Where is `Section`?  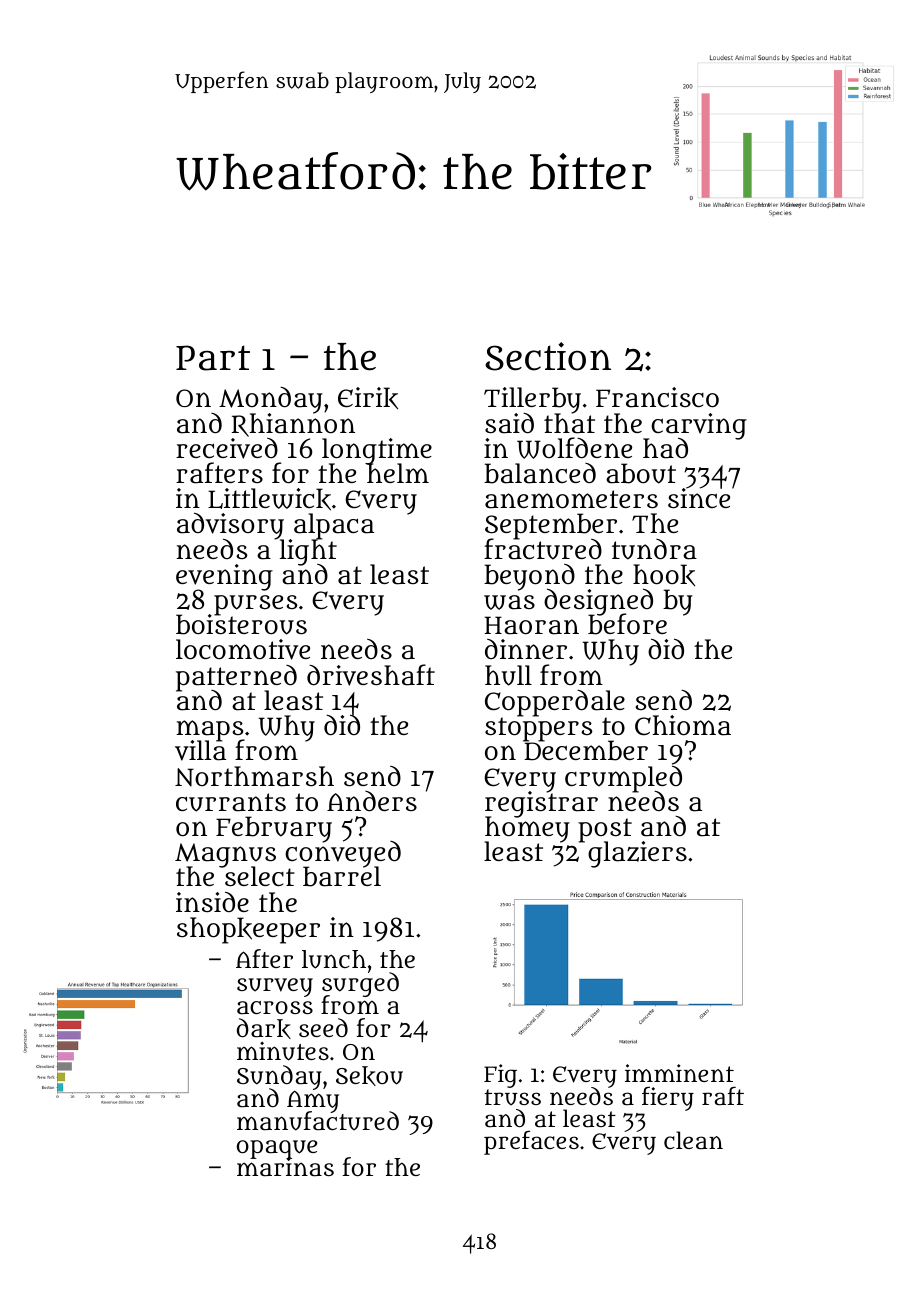
Section is located at coordinates (548, 356).
